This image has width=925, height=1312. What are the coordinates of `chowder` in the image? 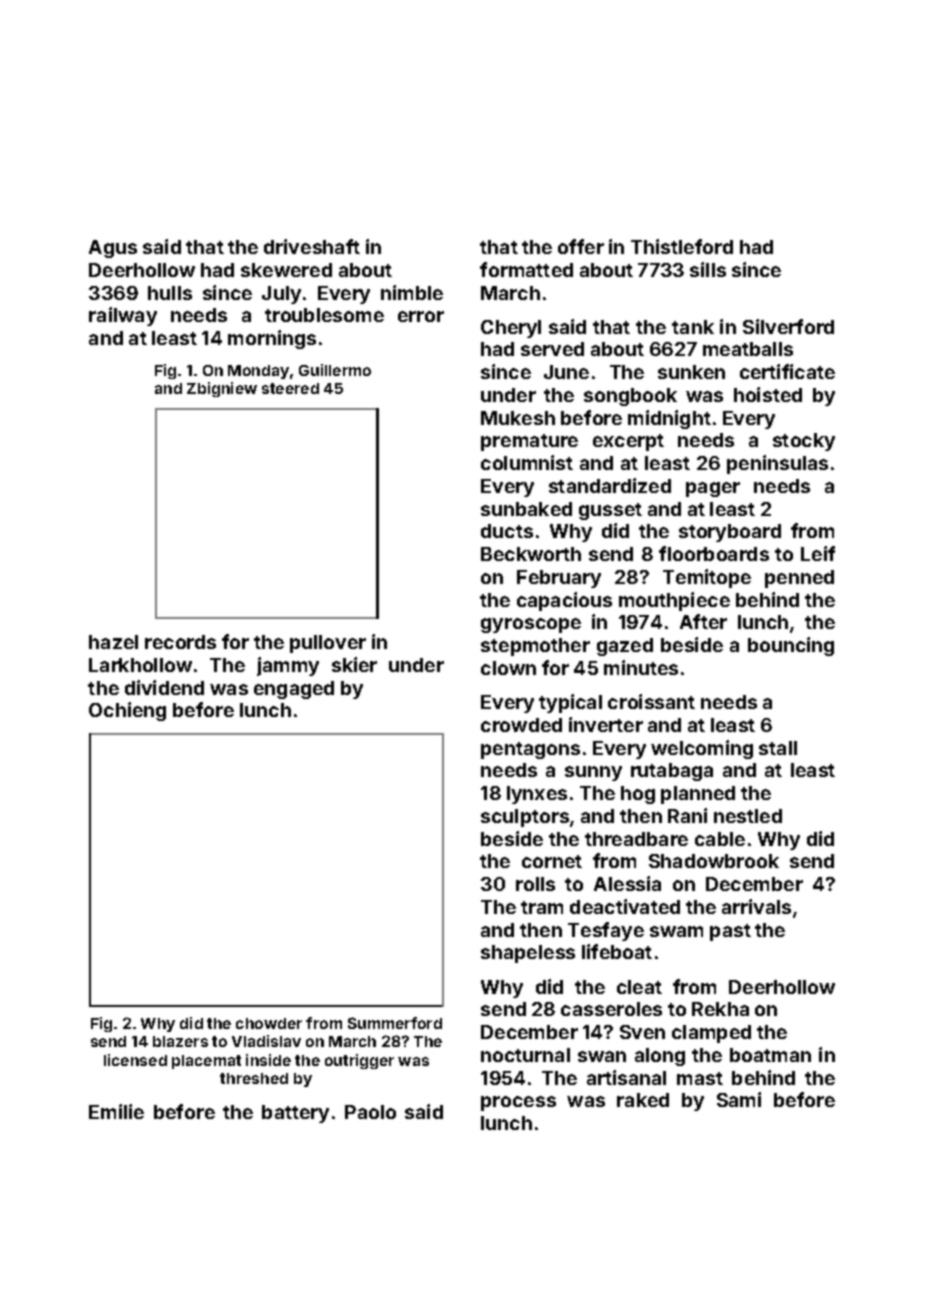 It's located at (269, 1023).
